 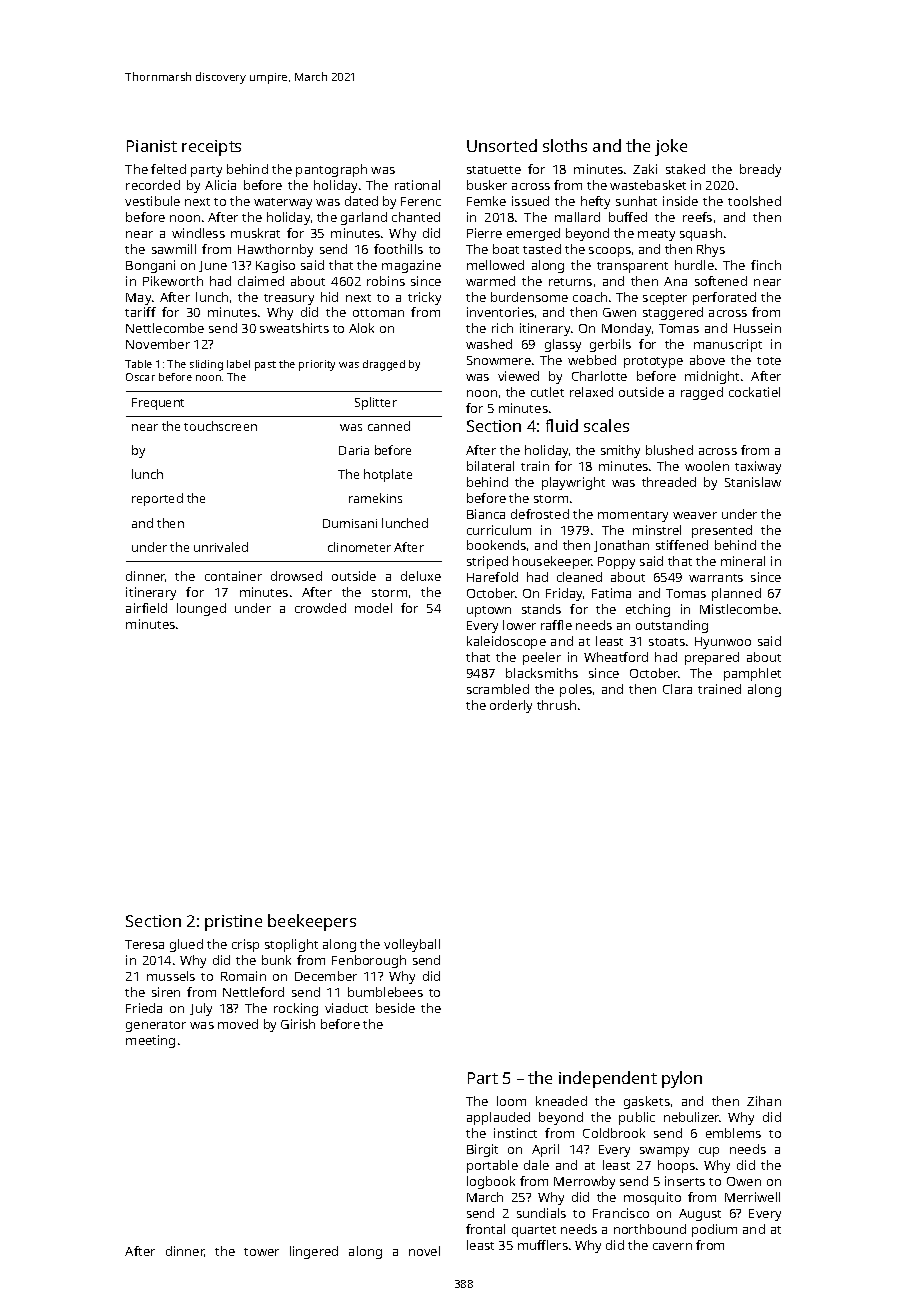 I want to click on novel, so click(x=424, y=1251).
